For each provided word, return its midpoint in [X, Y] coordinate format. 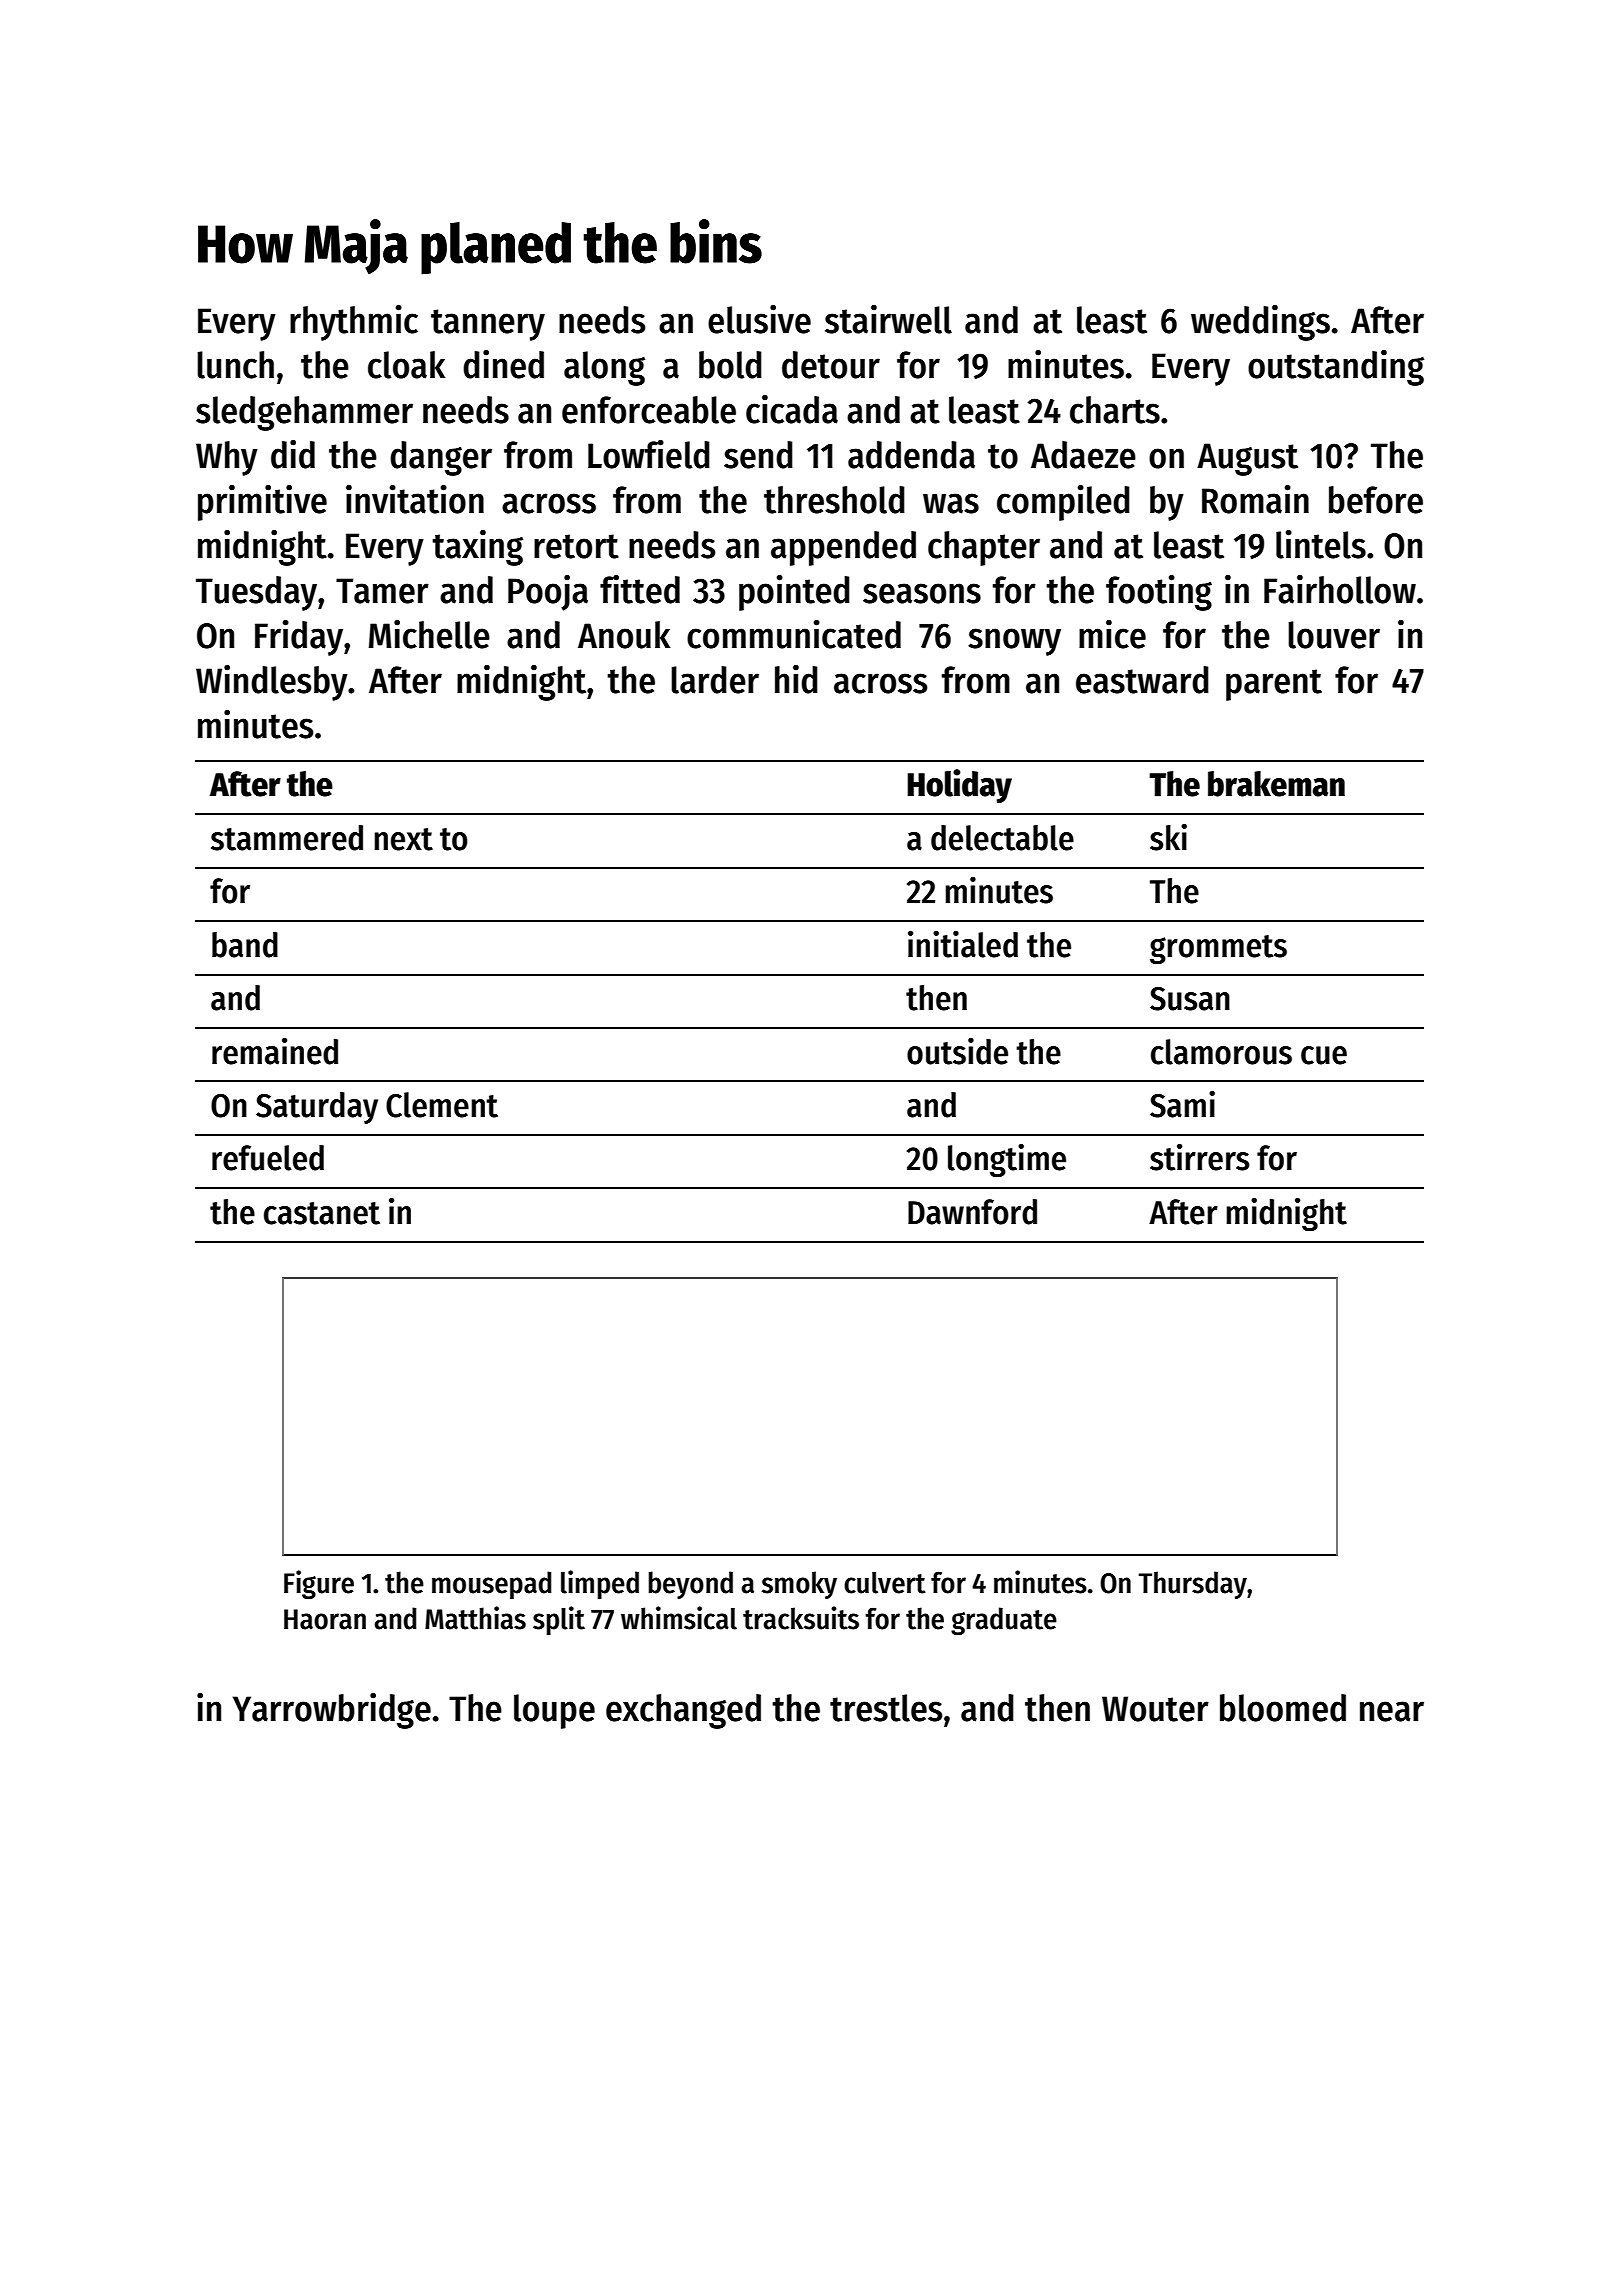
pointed [794, 593]
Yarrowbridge [332, 1711]
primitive [262, 503]
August [1247, 459]
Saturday [317, 1108]
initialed [963, 944]
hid [796, 679]
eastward [1142, 680]
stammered [287, 838]
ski [1168, 837]
